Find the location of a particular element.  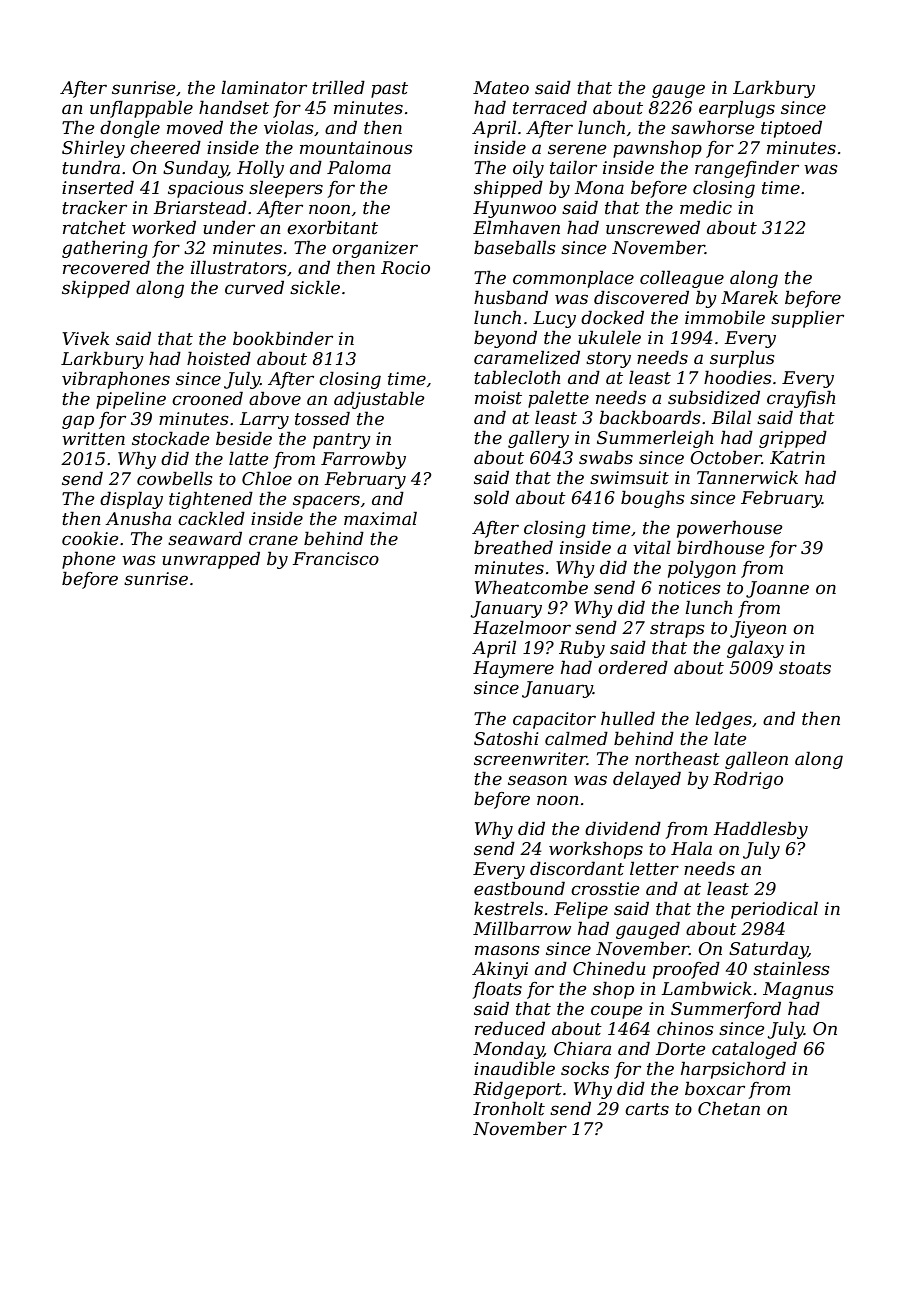

unflappable is located at coordinates (141, 109).
